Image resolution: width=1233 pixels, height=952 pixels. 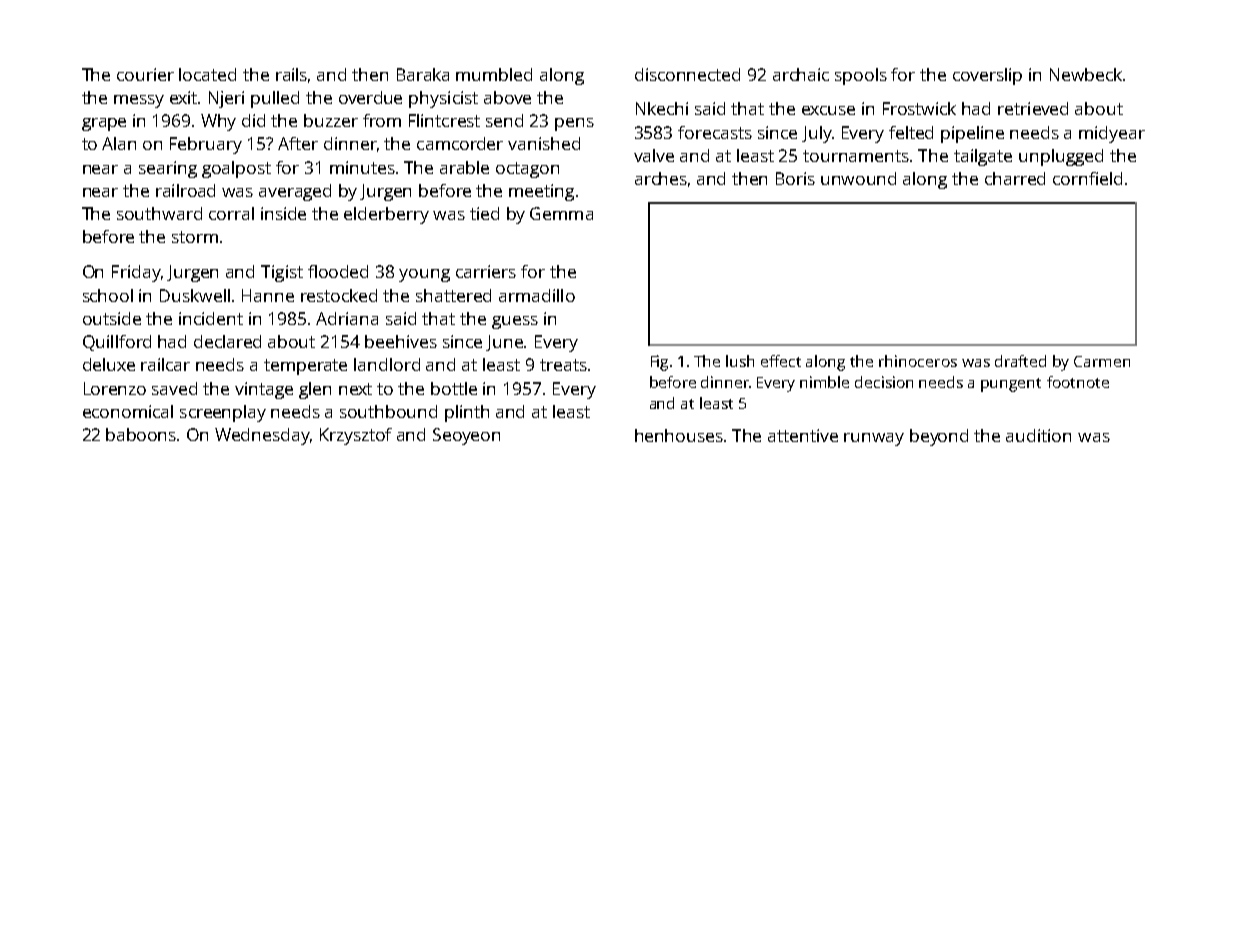 I want to click on Fig, so click(x=659, y=363).
